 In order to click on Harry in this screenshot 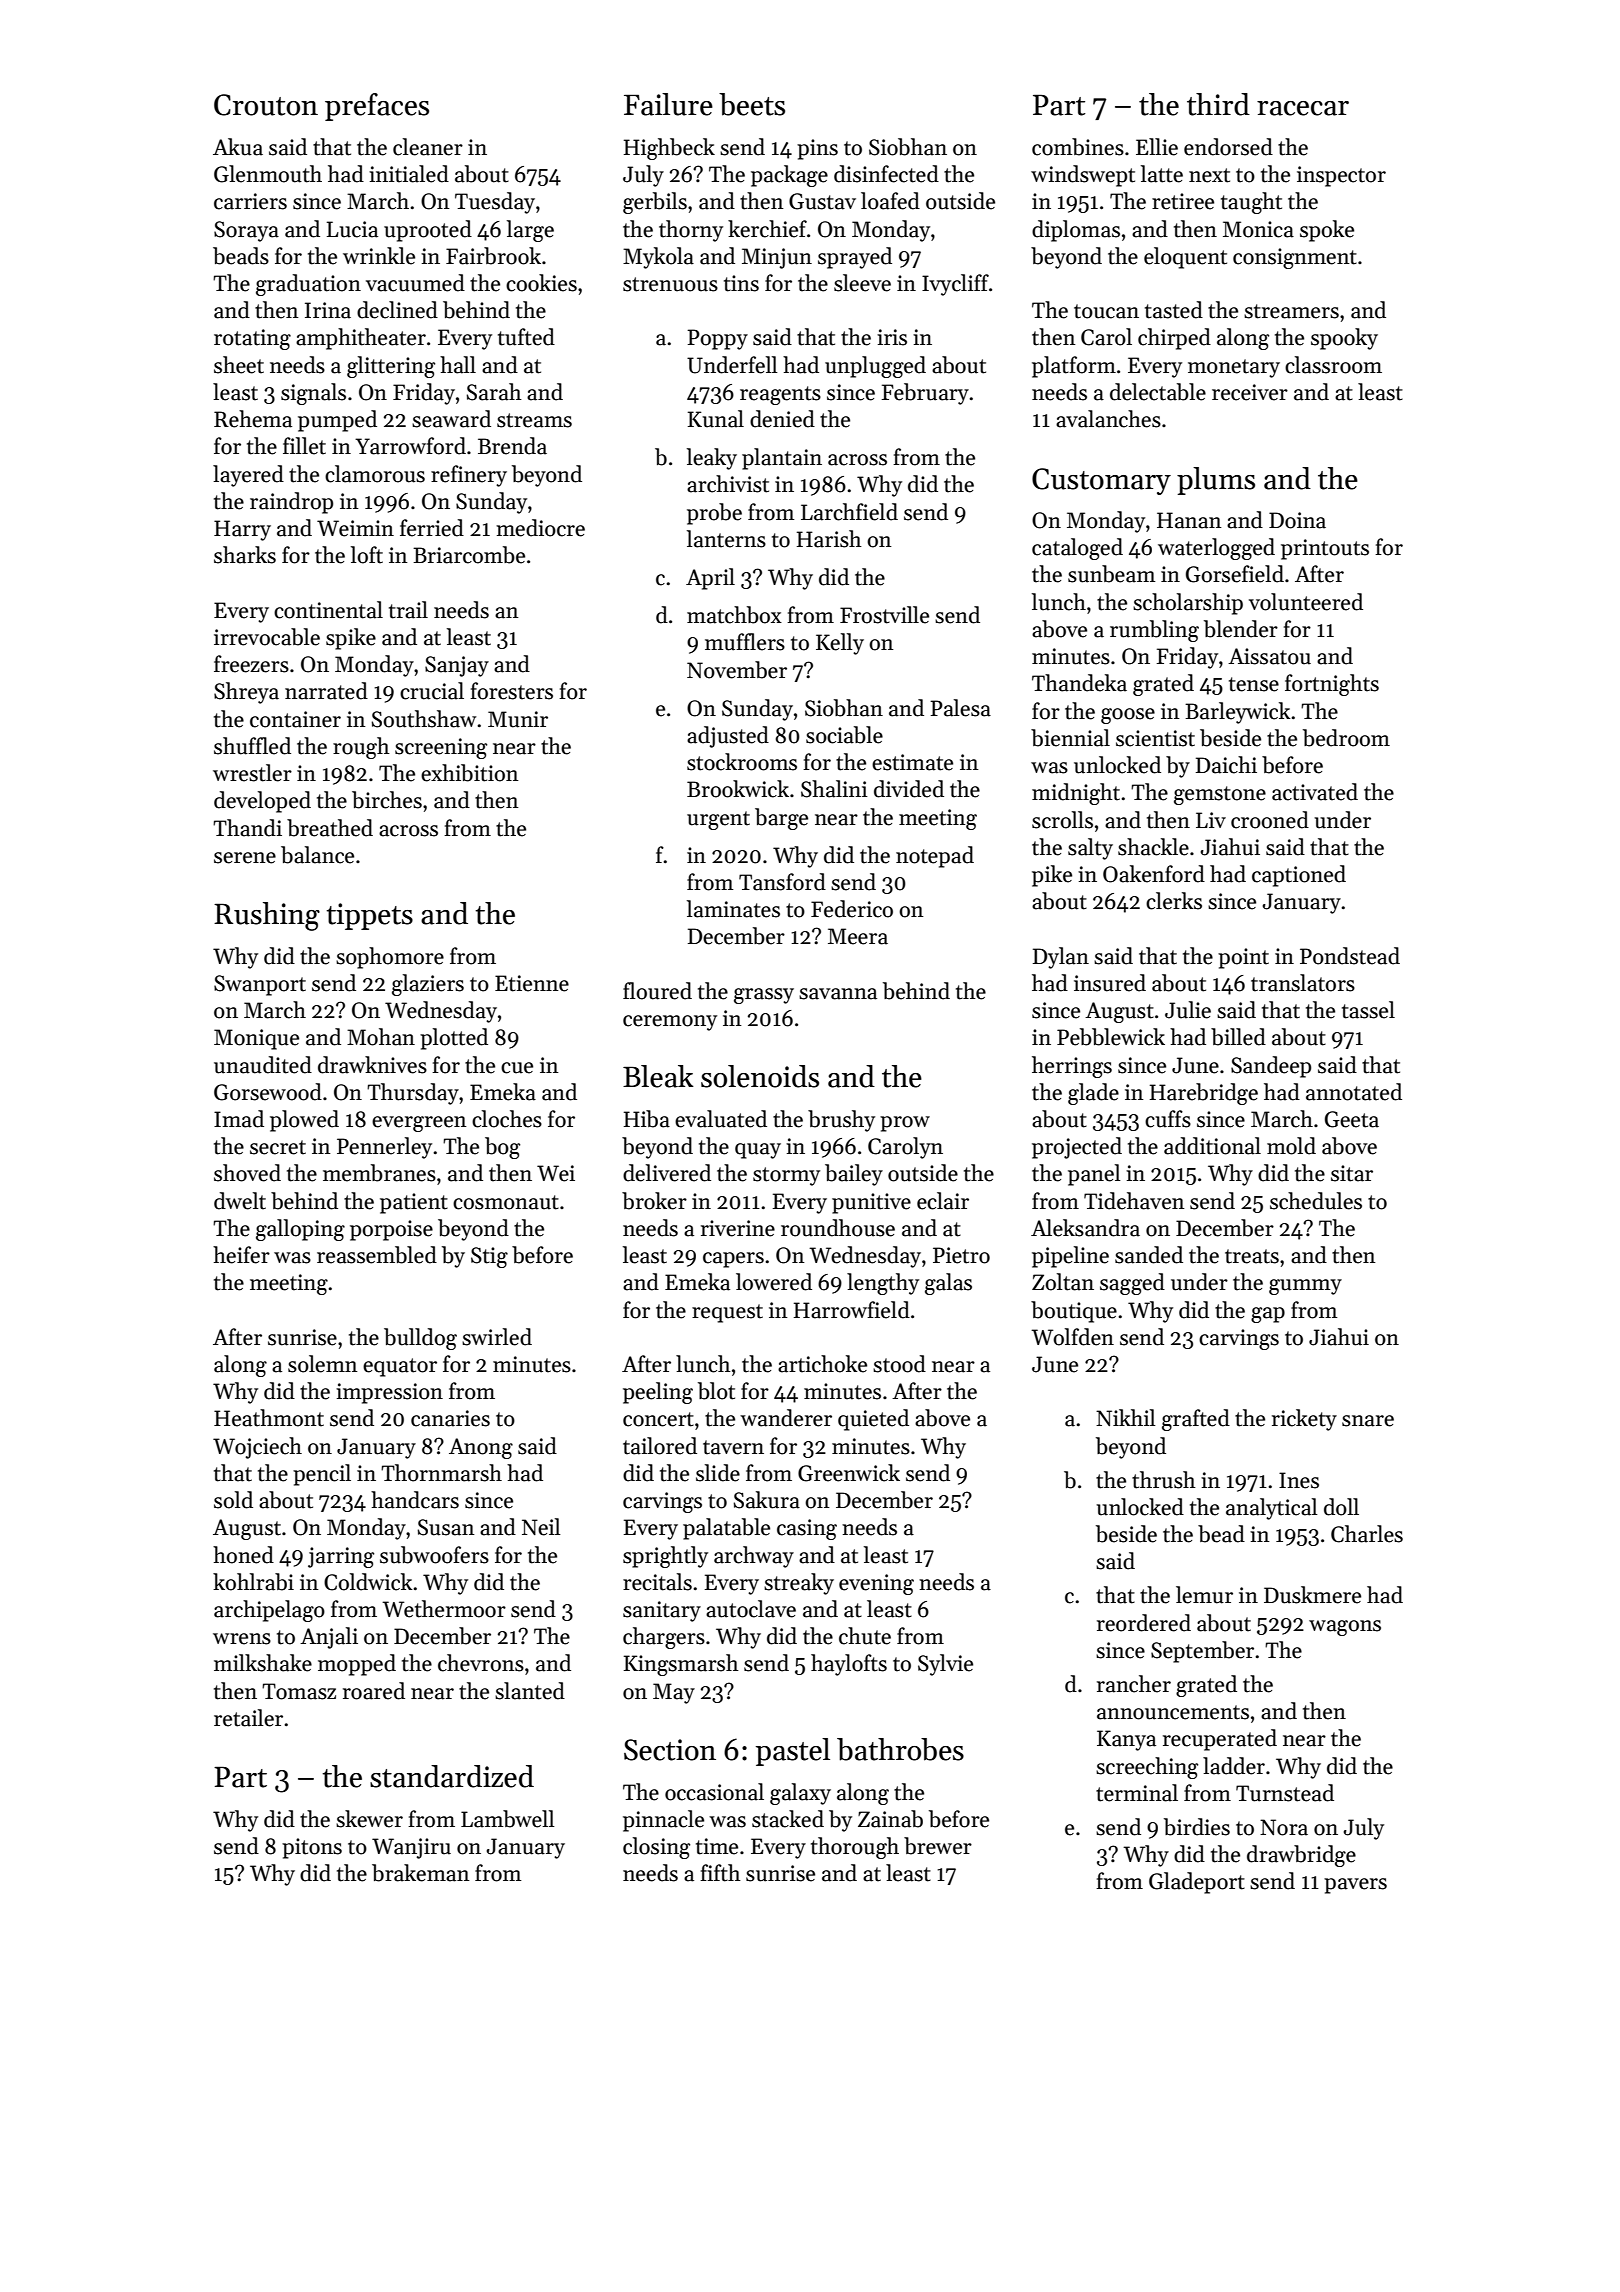, I will do `click(242, 530)`.
